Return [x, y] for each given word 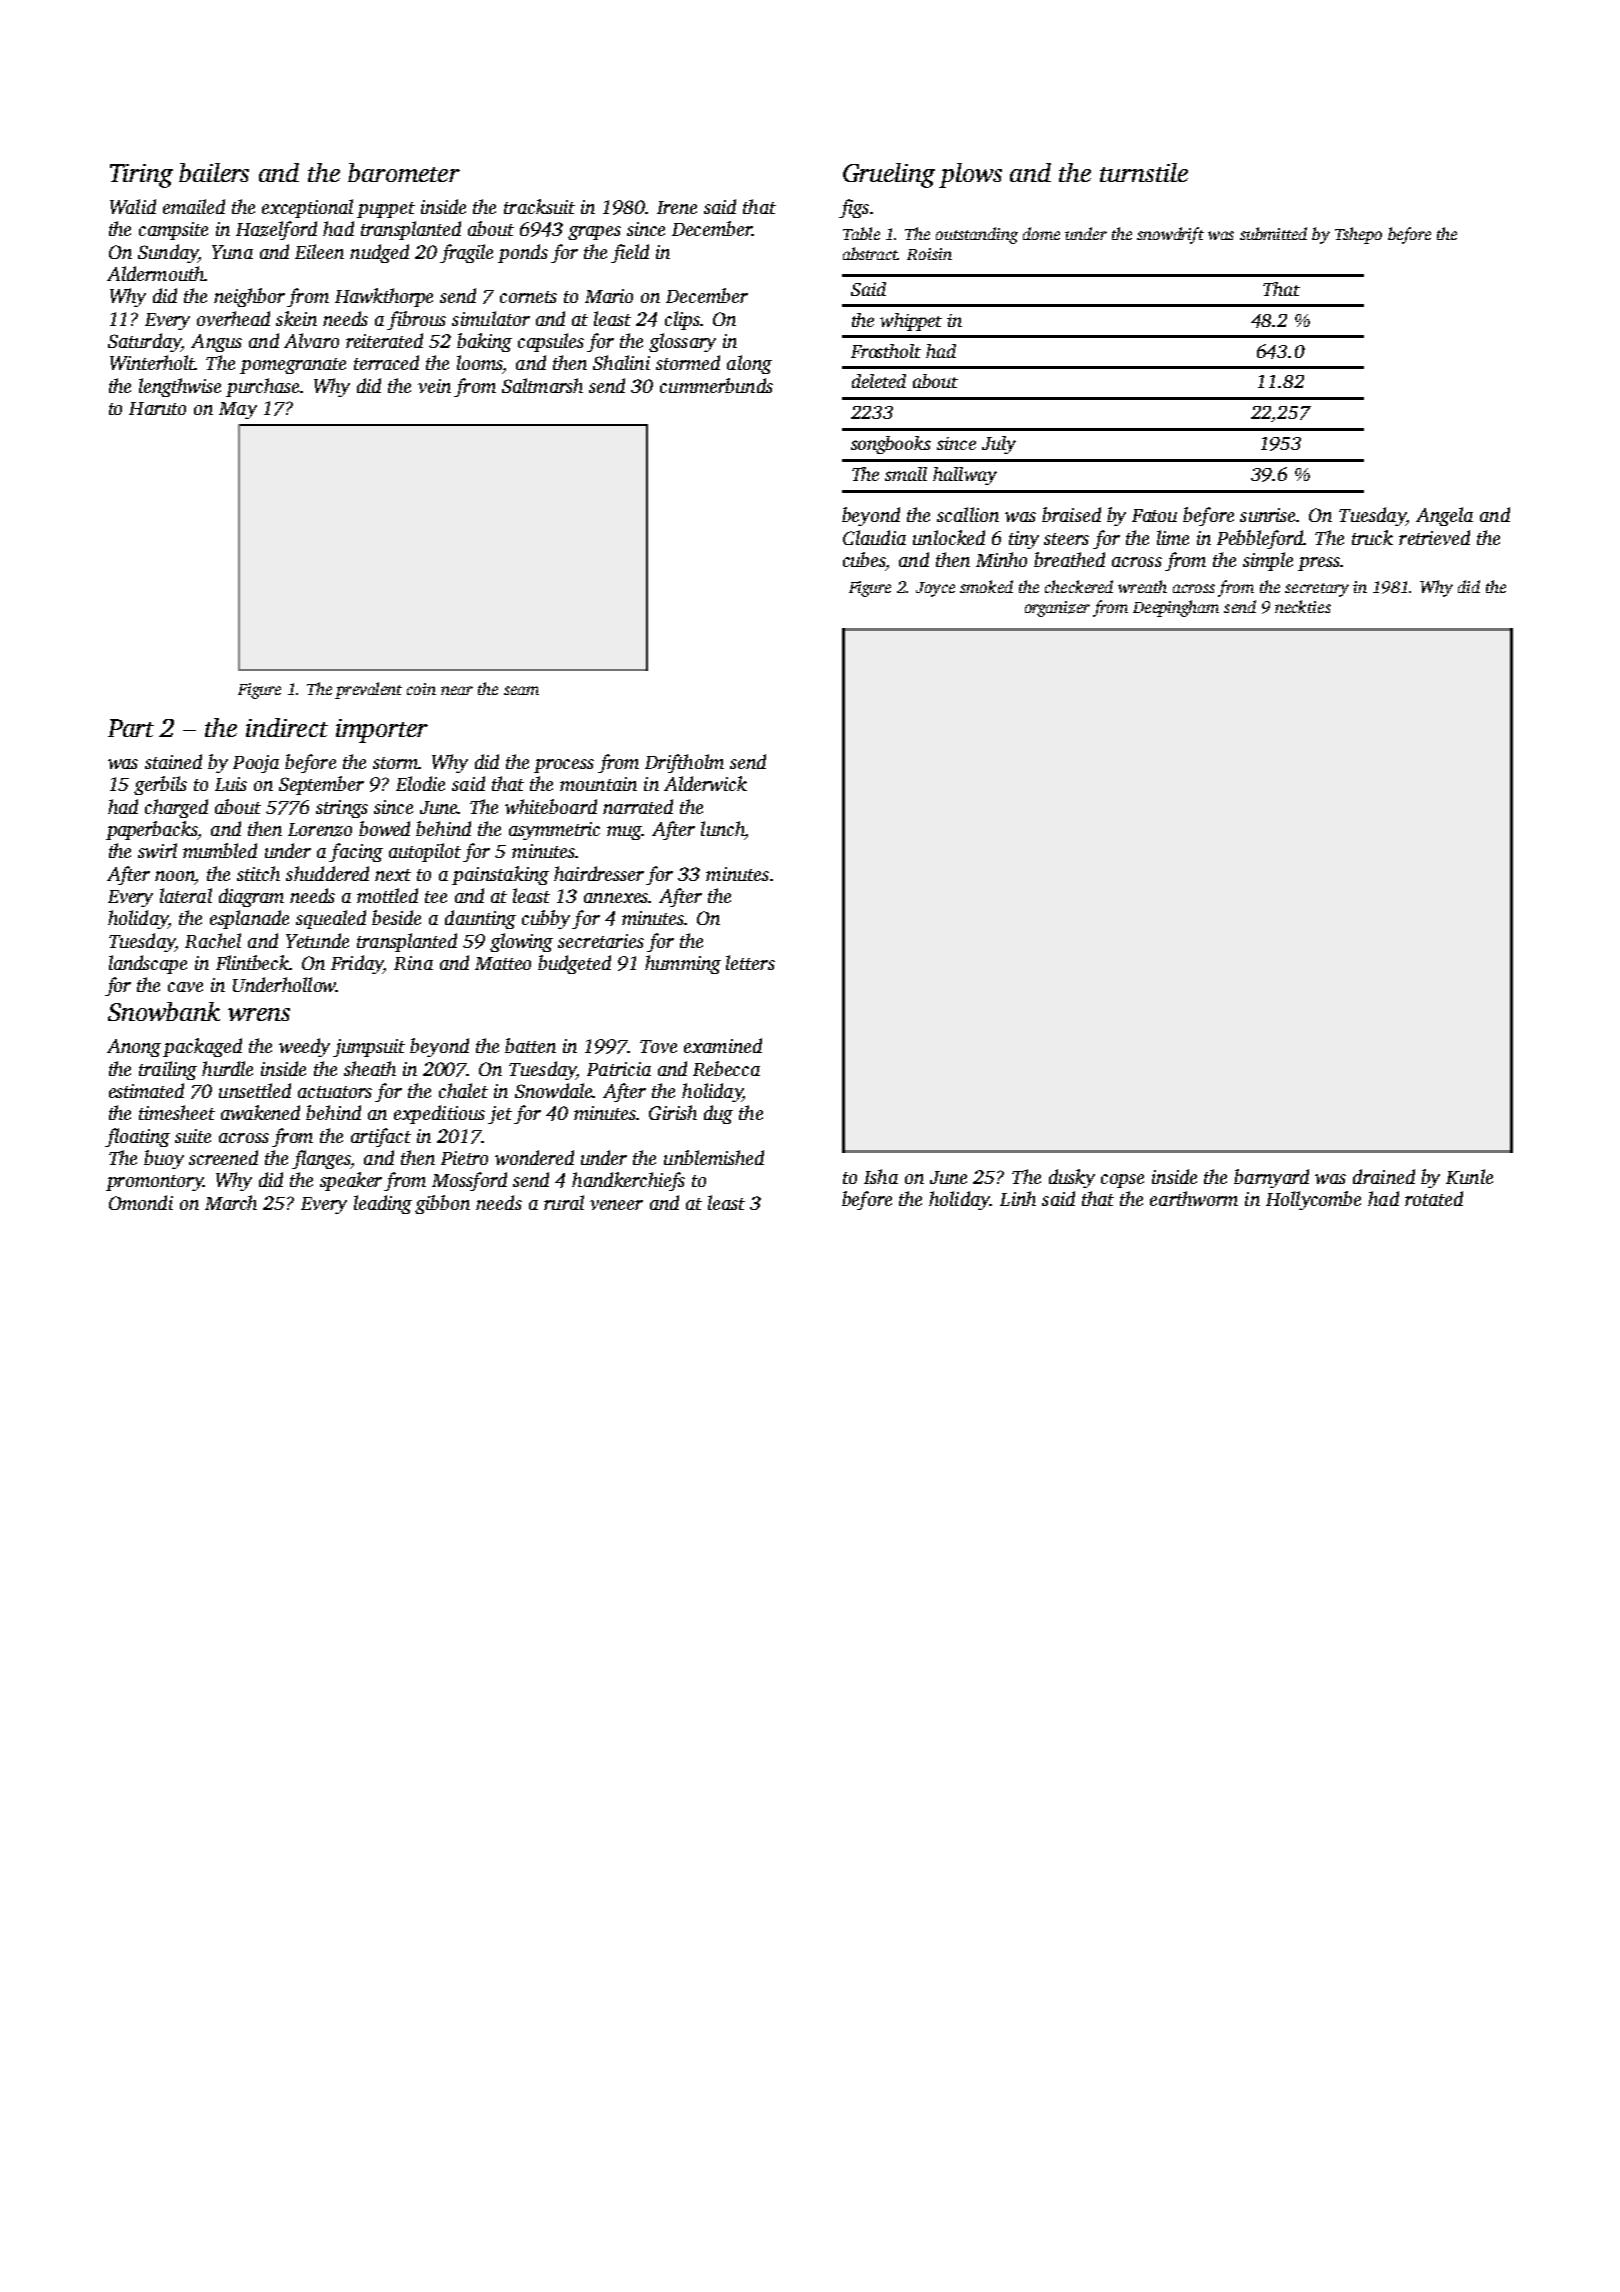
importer [382, 731]
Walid [133, 206]
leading [383, 1204]
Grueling [889, 175]
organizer [1057, 609]
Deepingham [1176, 608]
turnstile [1144, 172]
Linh [1018, 1198]
